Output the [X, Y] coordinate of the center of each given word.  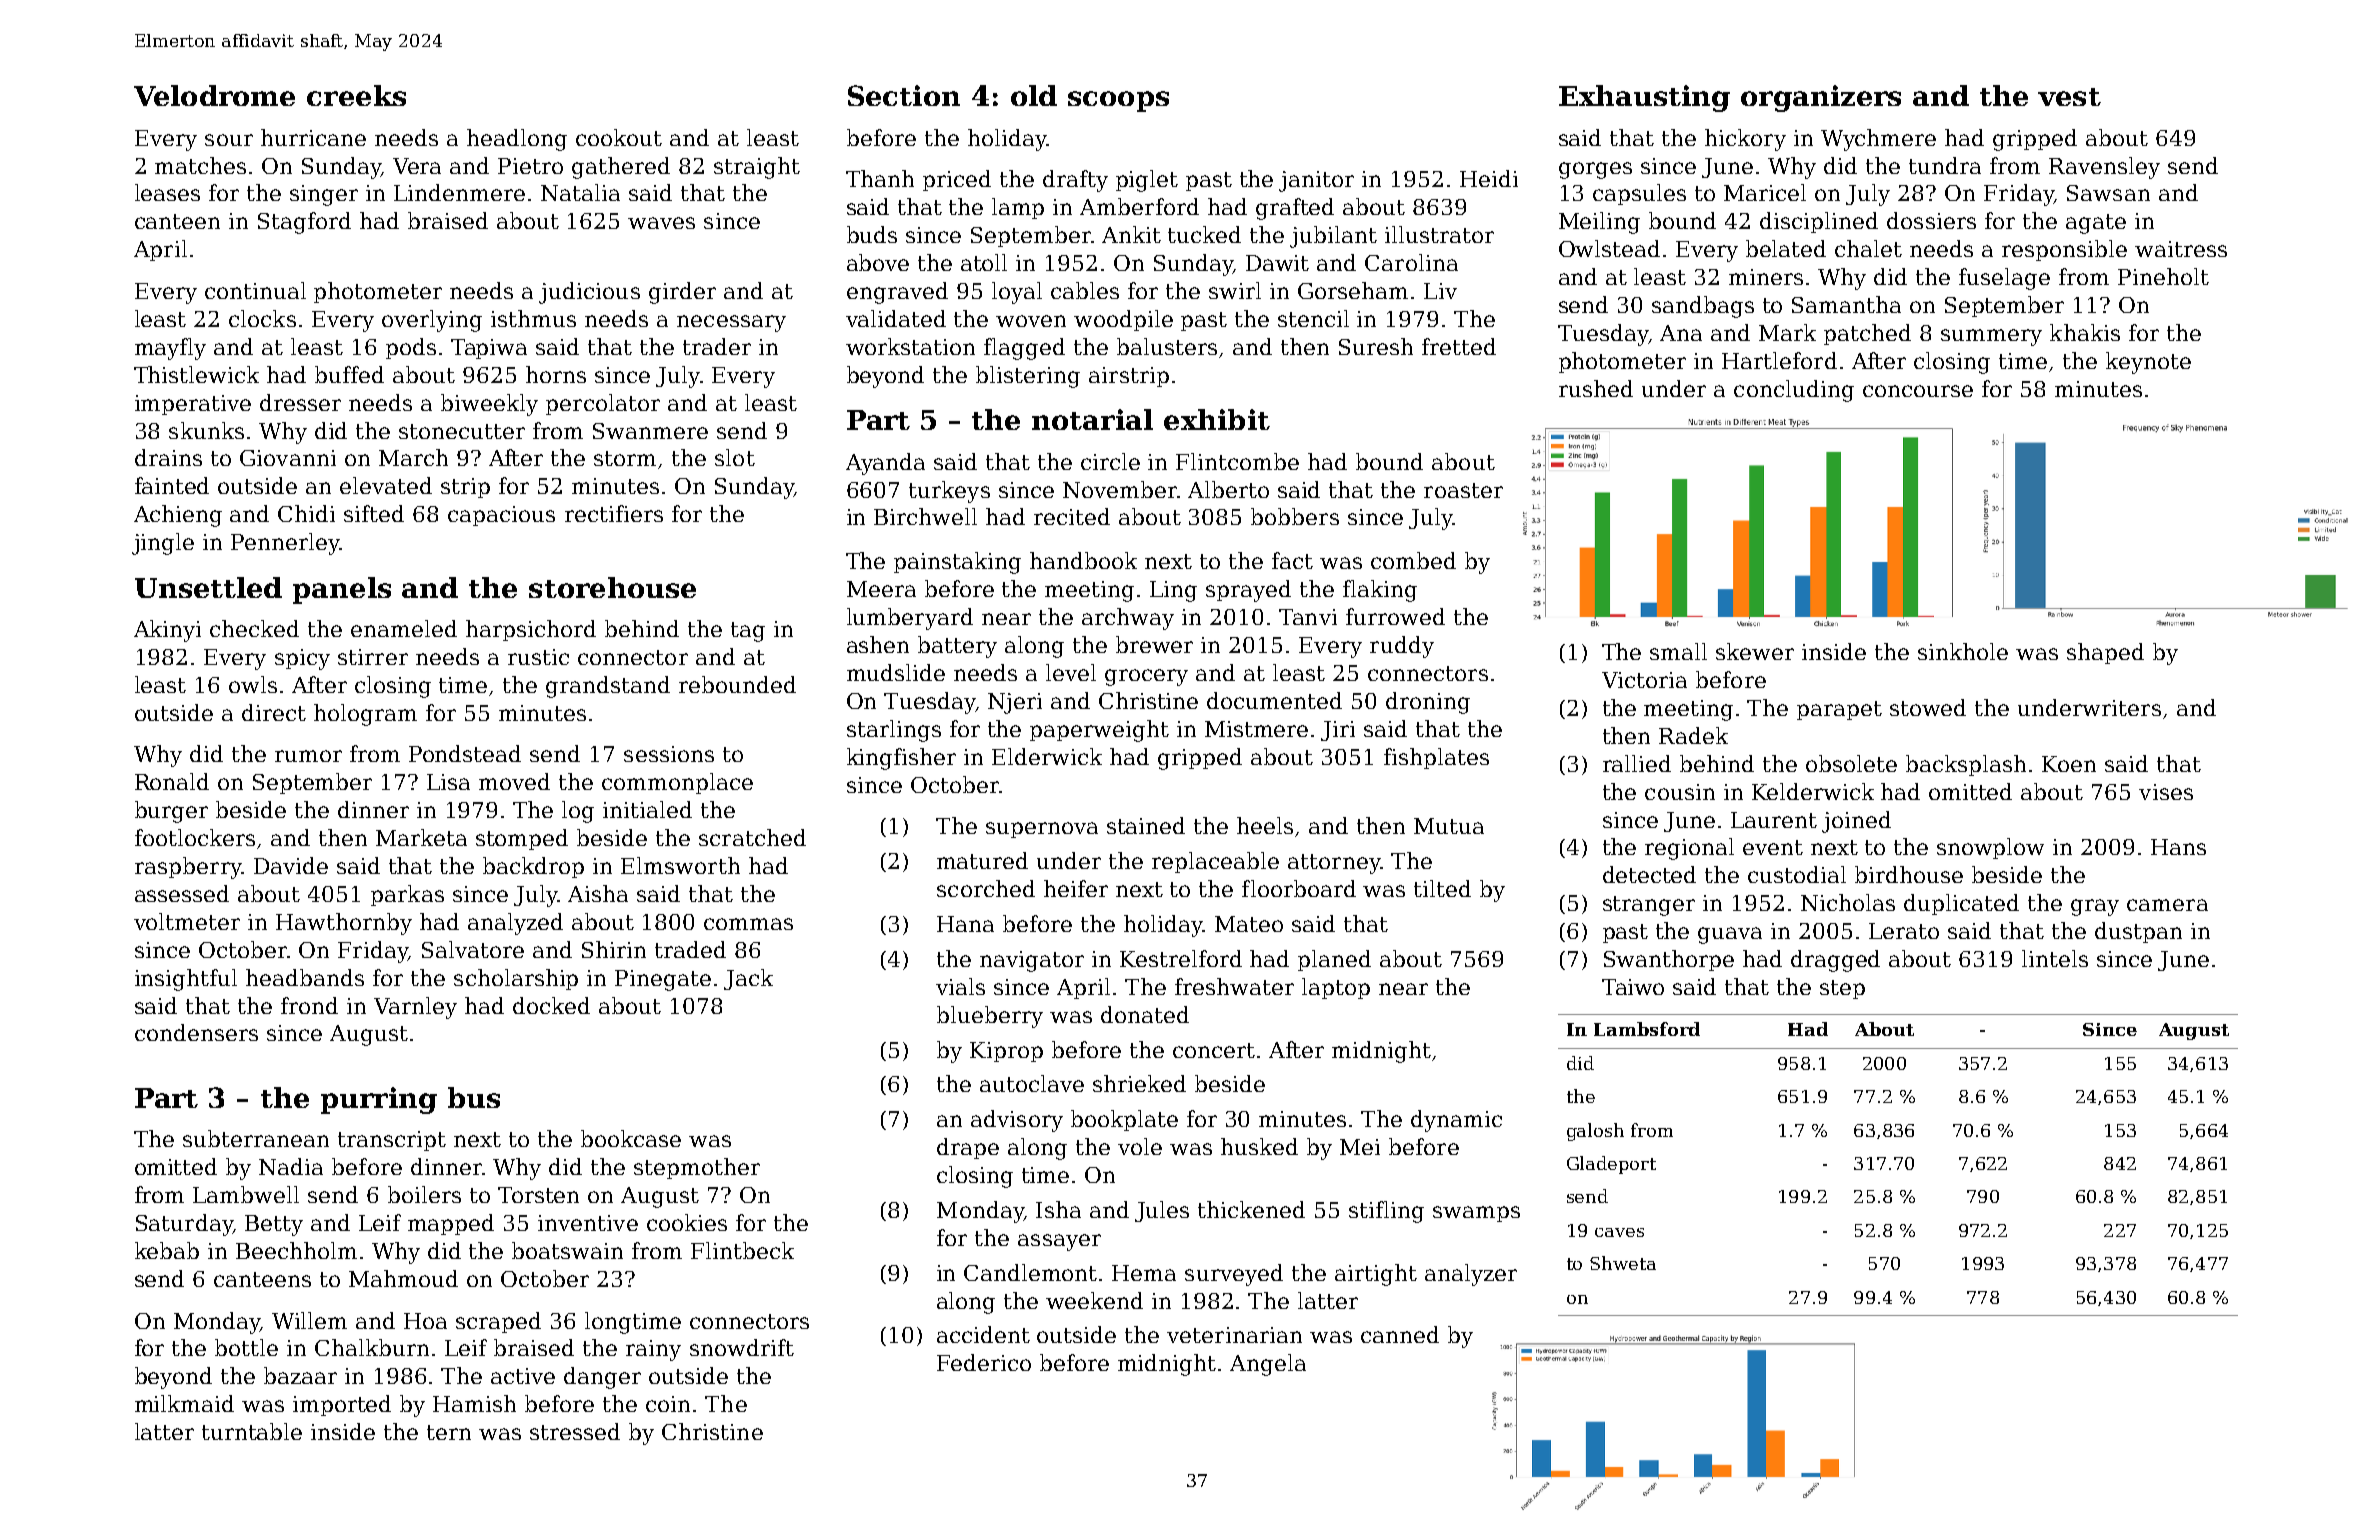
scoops [1118, 101]
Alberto [1228, 489]
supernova [1042, 830]
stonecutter [462, 431]
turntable [252, 1431]
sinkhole [1963, 651]
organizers [1821, 98]
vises [2166, 792]
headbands [305, 977]
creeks [356, 95]
